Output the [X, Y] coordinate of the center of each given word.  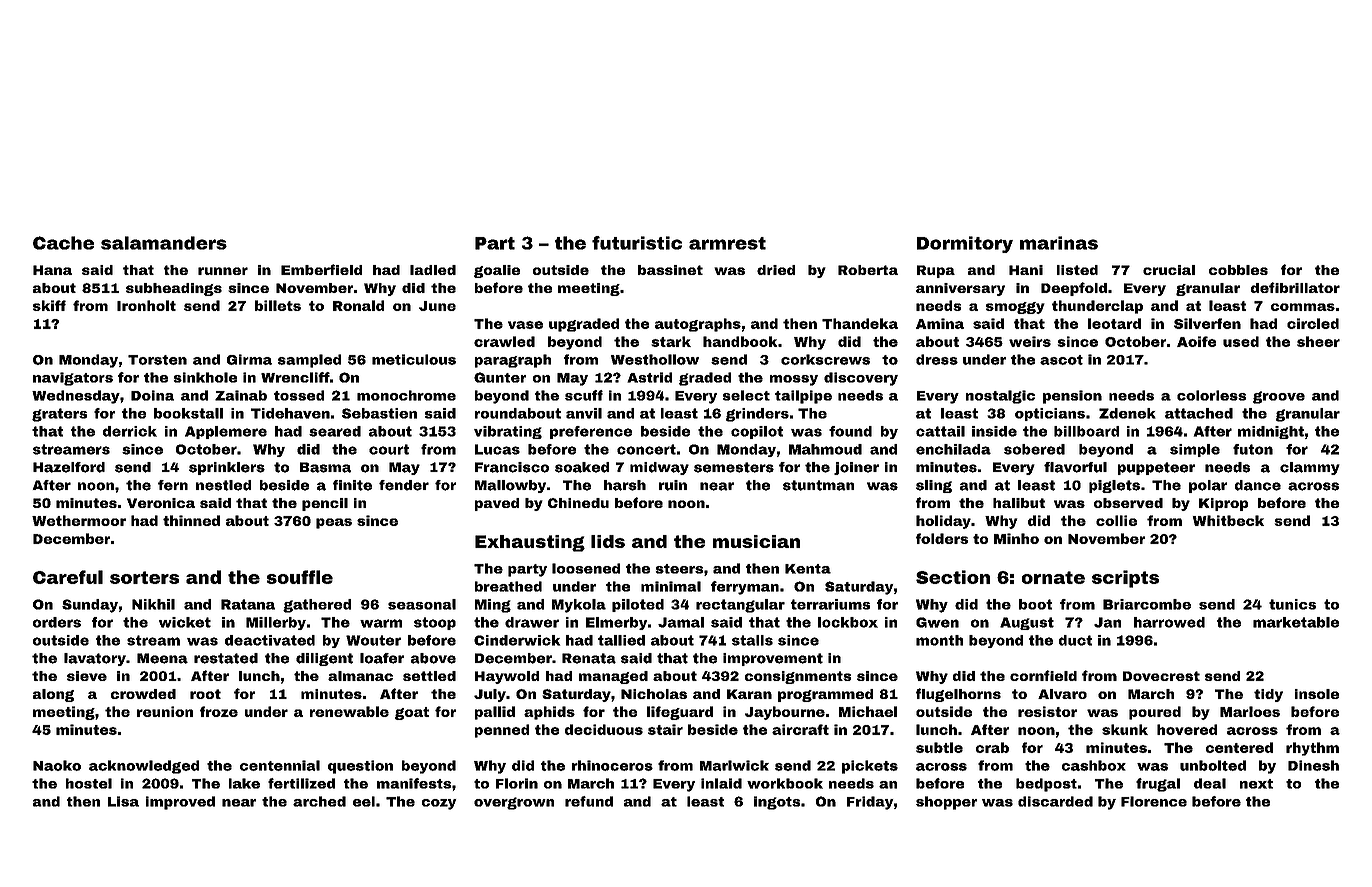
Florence [1154, 801]
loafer [382, 658]
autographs [698, 325]
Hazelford [69, 467]
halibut [1019, 503]
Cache [63, 243]
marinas [1059, 243]
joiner [856, 468]
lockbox [848, 622]
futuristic [637, 243]
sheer [1318, 341]
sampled [309, 361]
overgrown [514, 803]
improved [180, 803]
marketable [1296, 622]
